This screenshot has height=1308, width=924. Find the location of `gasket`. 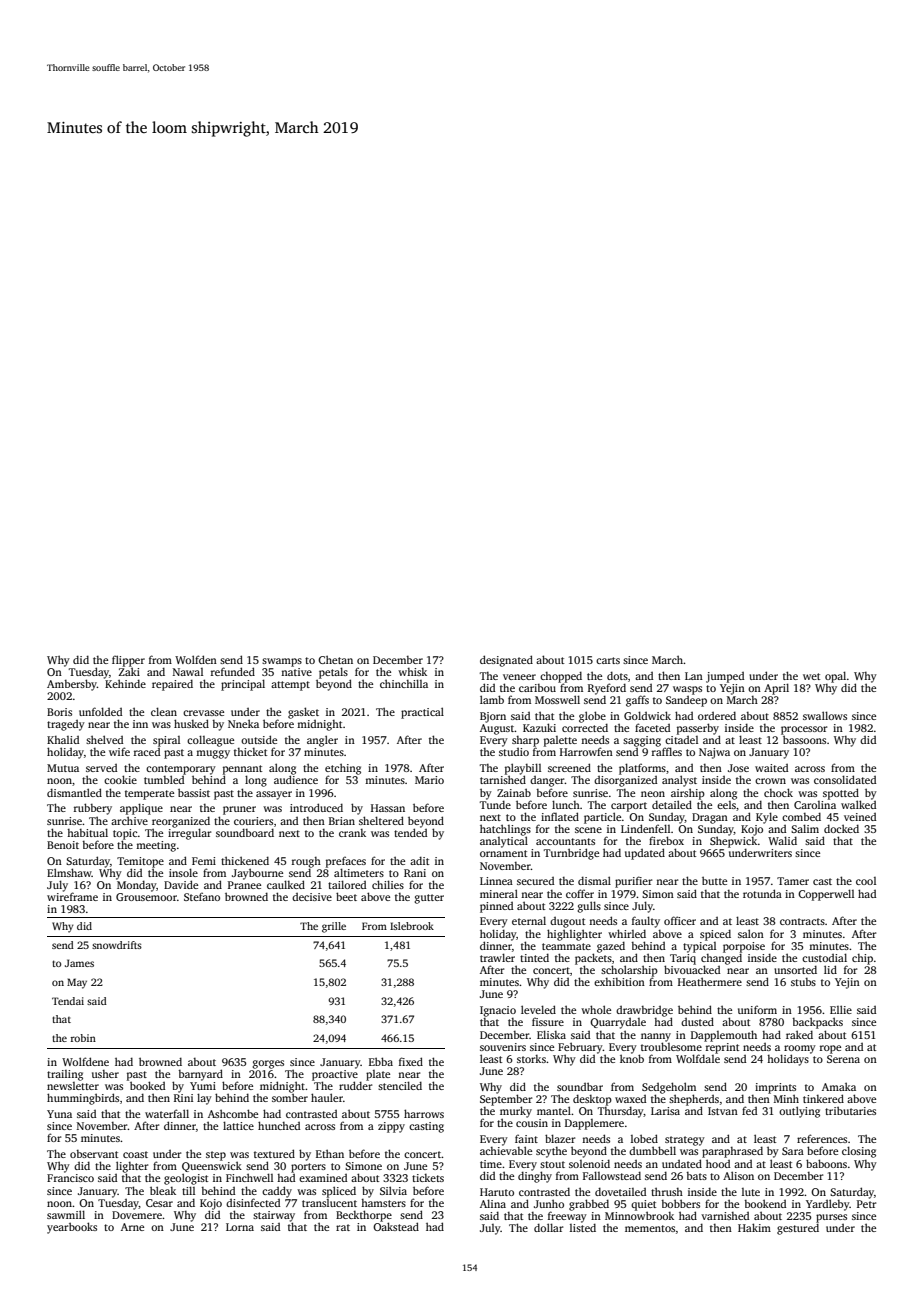

gasket is located at coordinates (303, 713).
